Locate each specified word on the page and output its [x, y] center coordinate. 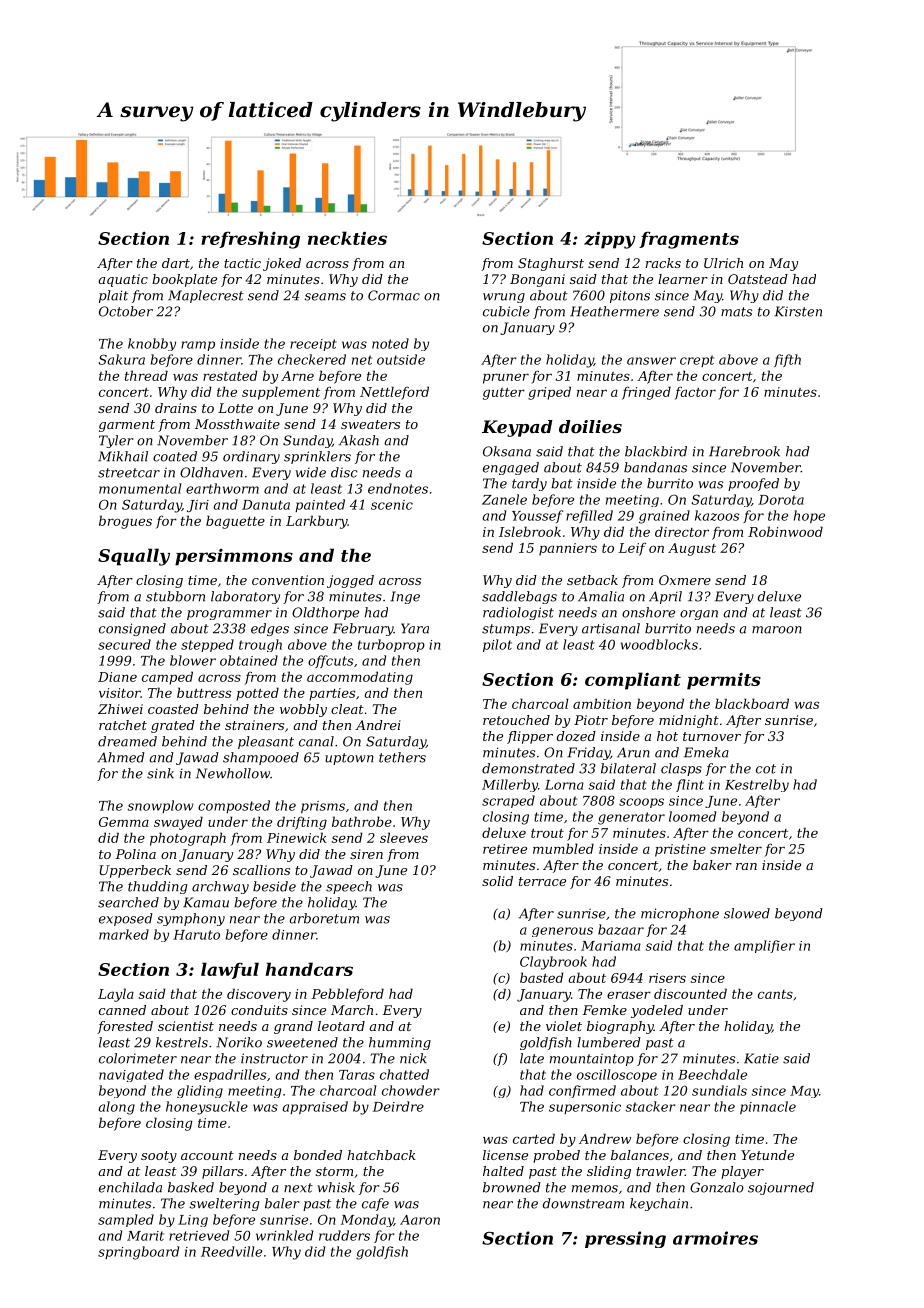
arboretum [324, 918]
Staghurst [551, 264]
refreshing [250, 240]
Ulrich [723, 263]
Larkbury [317, 522]
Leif [632, 549]
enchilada [130, 1187]
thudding [157, 887]
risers [667, 978]
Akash [359, 440]
